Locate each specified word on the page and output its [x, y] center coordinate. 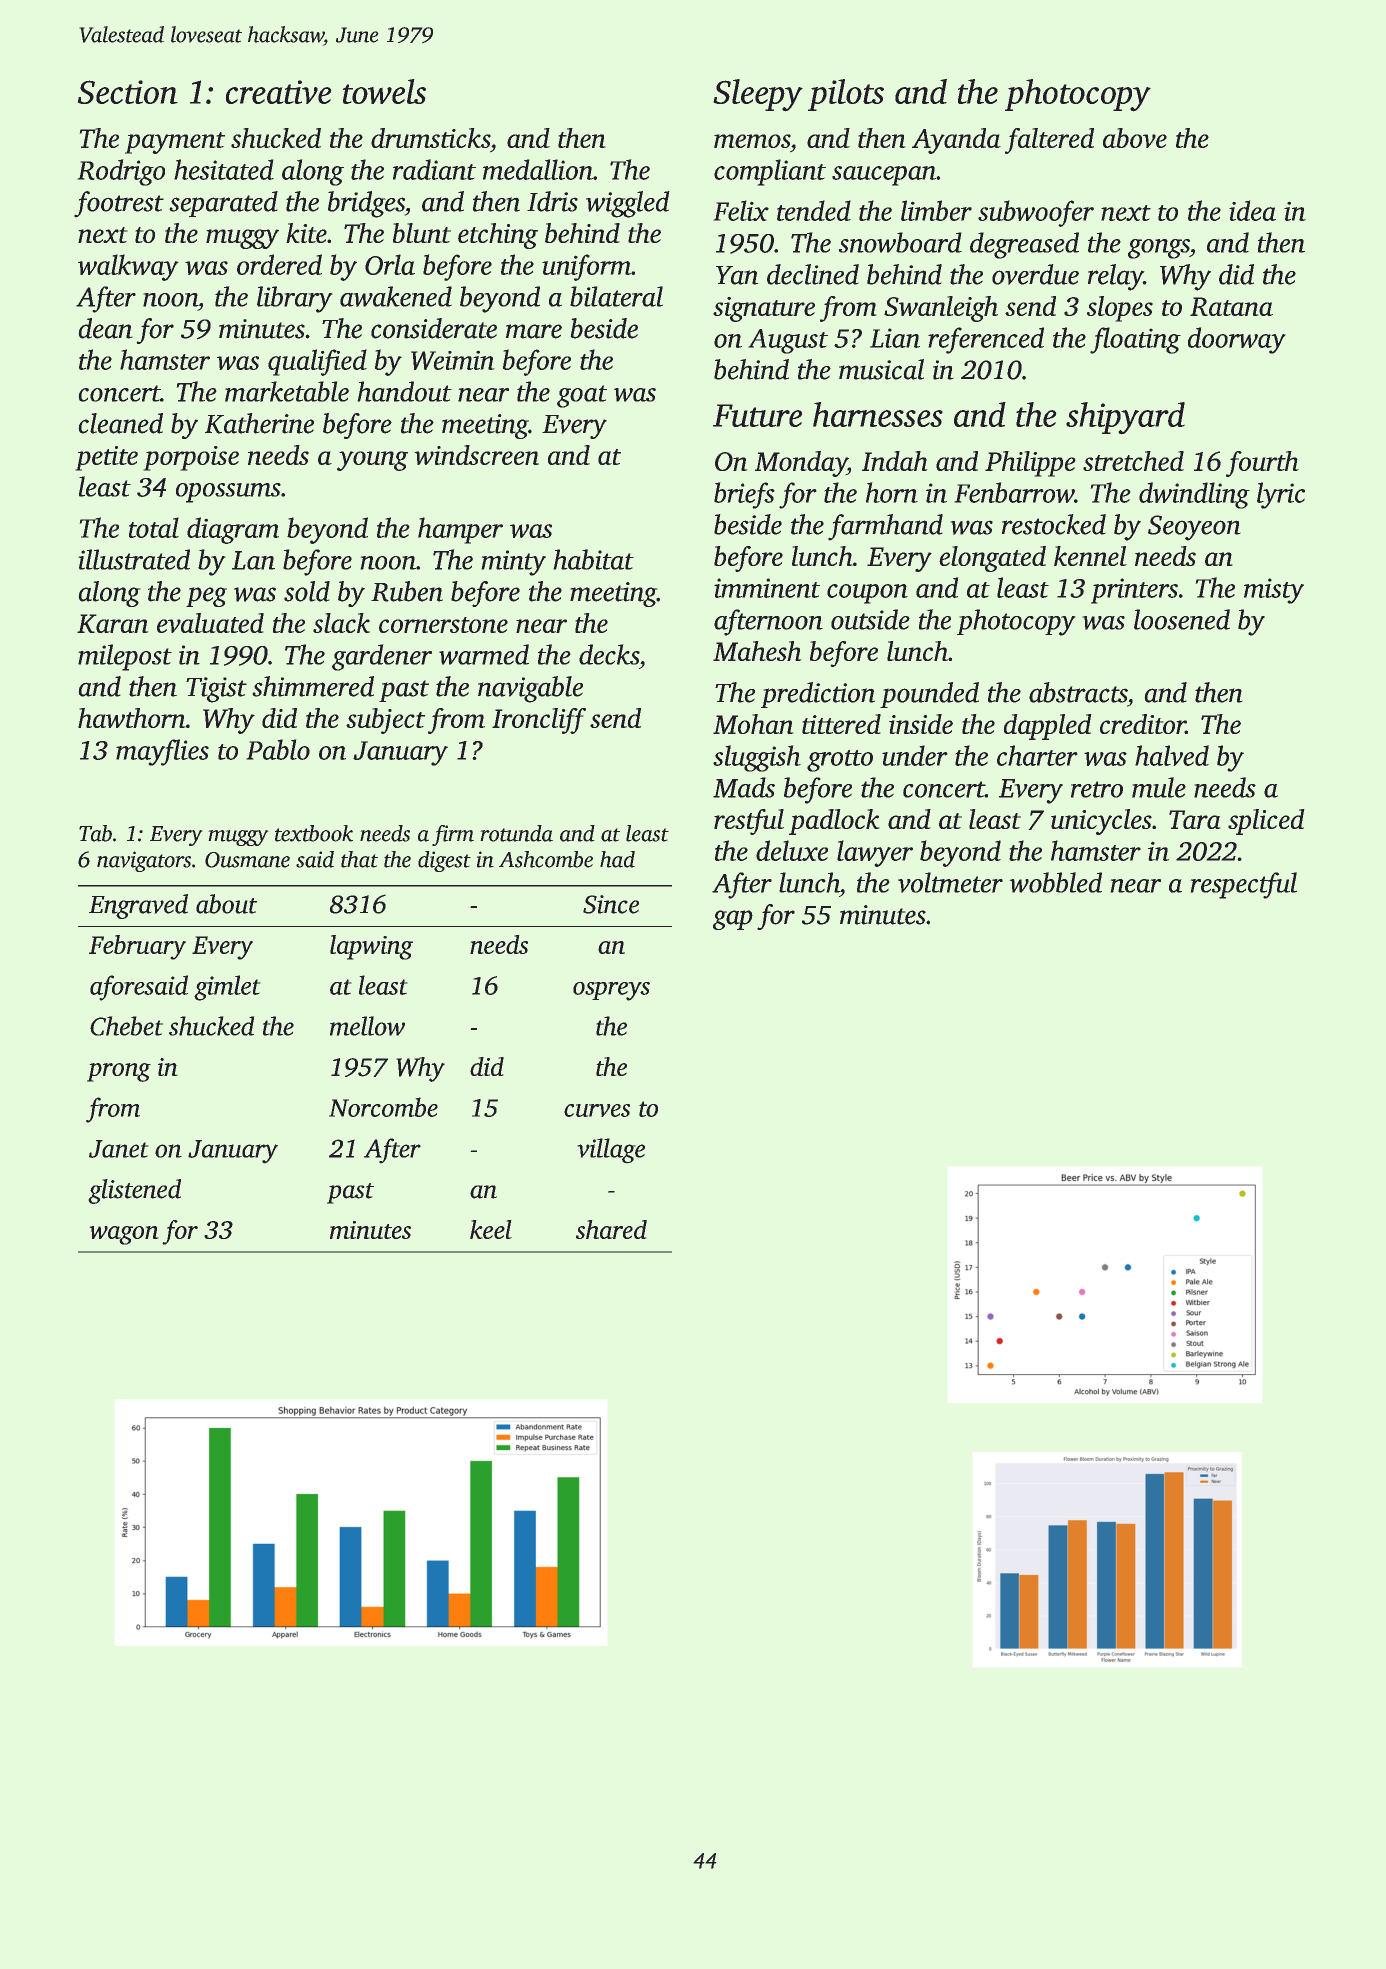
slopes [1120, 309]
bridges [366, 204]
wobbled [1055, 882]
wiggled [628, 204]
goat [582, 396]
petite [106, 458]
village [611, 1151]
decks [609, 654]
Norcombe [383, 1107]
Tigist [216, 690]
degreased [1024, 245]
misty [1274, 591]
